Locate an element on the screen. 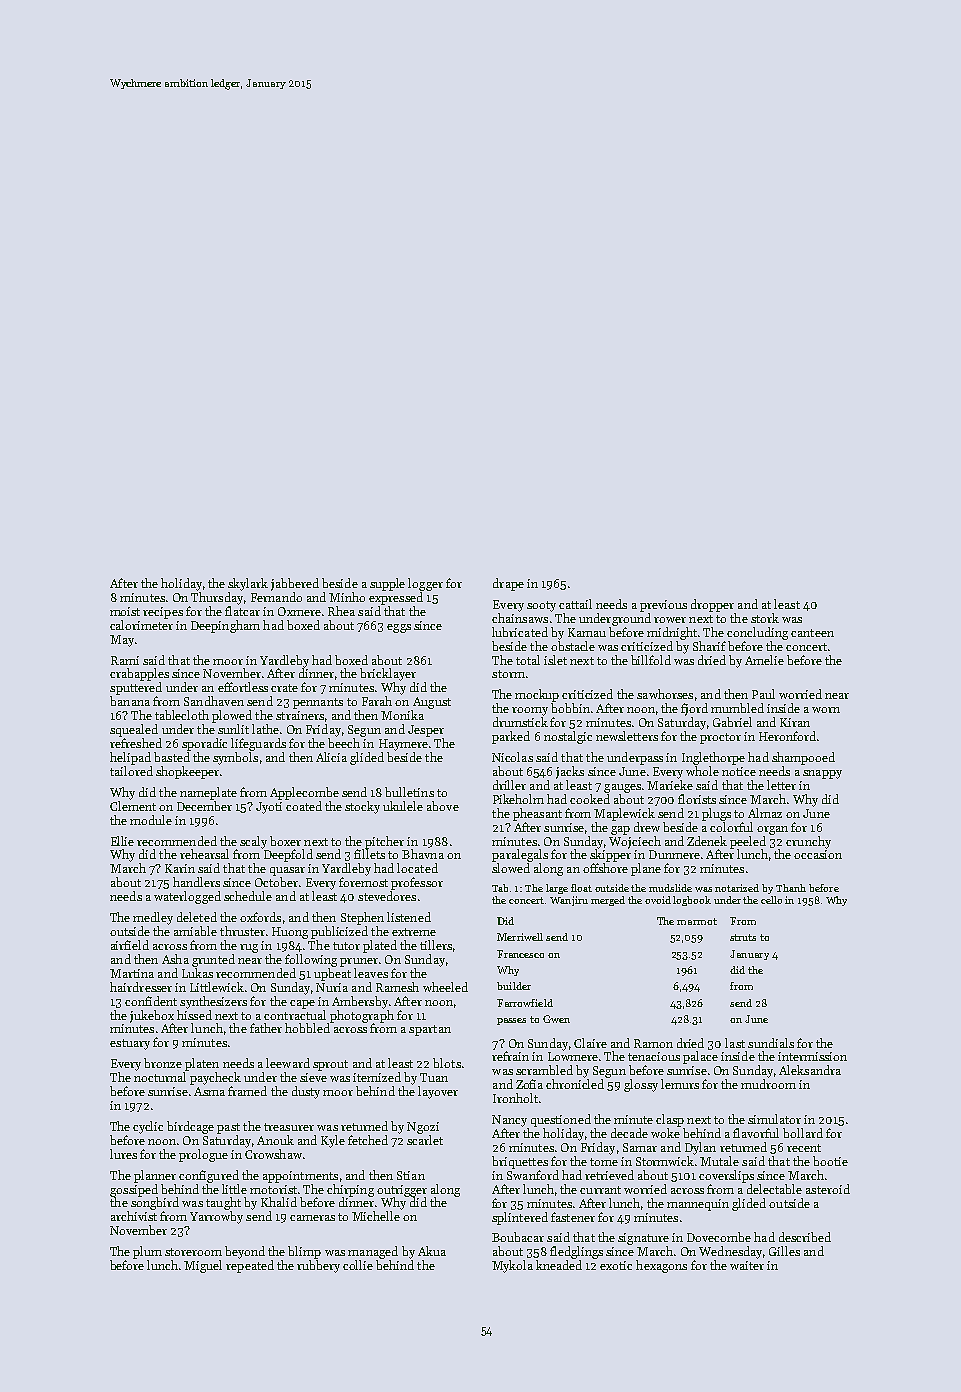 The height and width of the screenshot is (1392, 961). Gwen is located at coordinates (556, 1019).
